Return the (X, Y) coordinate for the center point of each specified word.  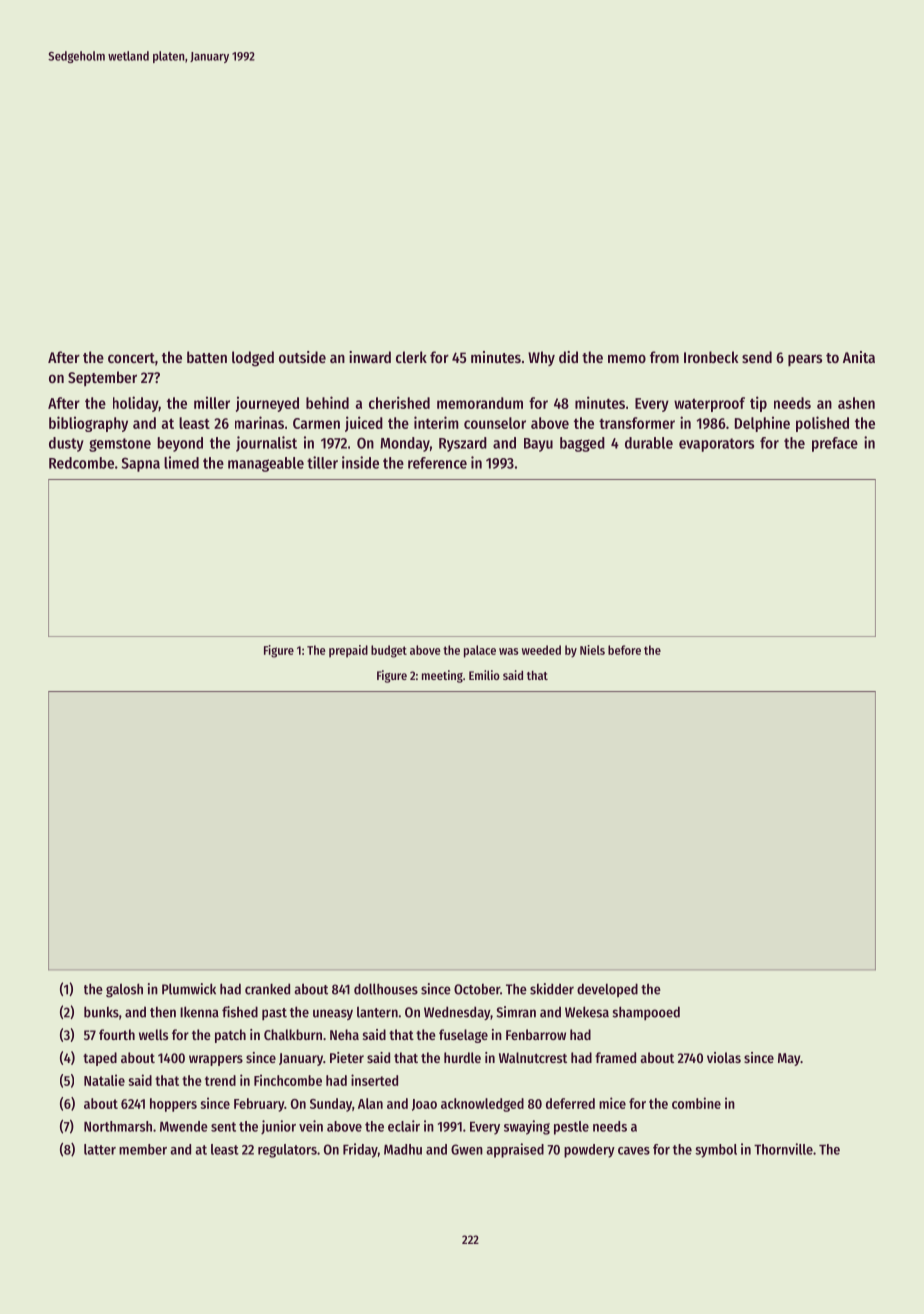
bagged (582, 444)
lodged (253, 359)
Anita (859, 357)
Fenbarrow (536, 1034)
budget (389, 651)
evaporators (716, 445)
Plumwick (189, 989)
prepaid (348, 651)
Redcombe (81, 463)
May (789, 1059)
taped (100, 1059)
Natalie (104, 1080)
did (568, 357)
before (624, 650)
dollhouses (386, 989)
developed (607, 990)
